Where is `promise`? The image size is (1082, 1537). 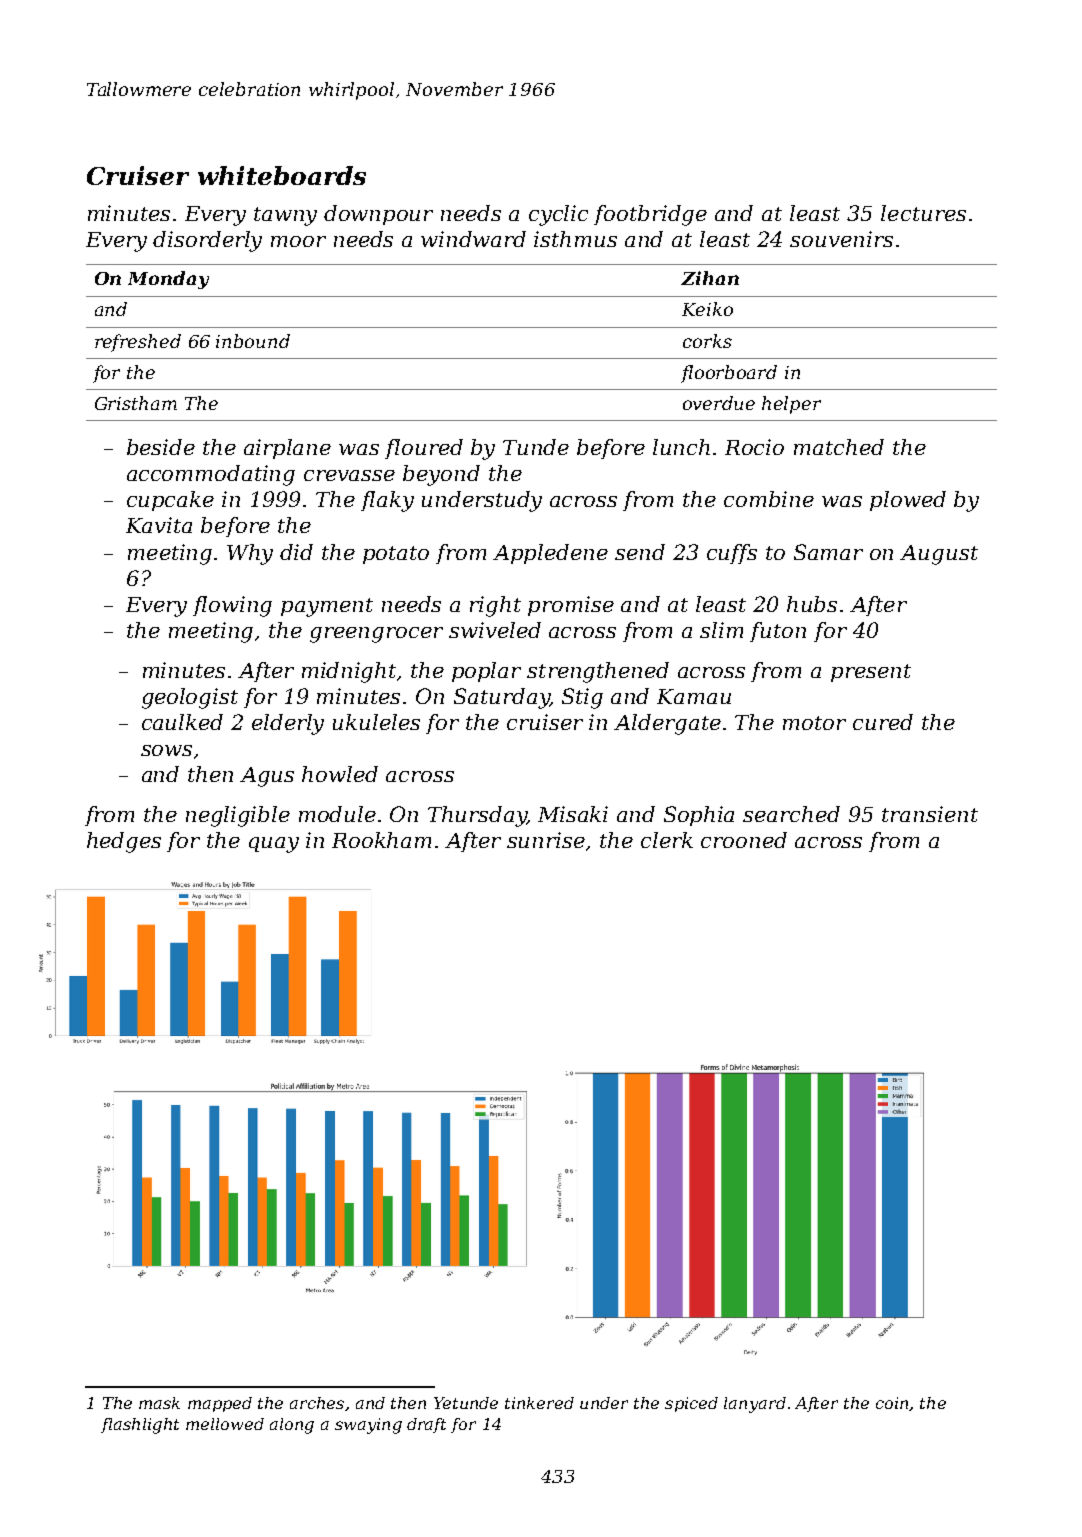
promise is located at coordinates (571, 606).
